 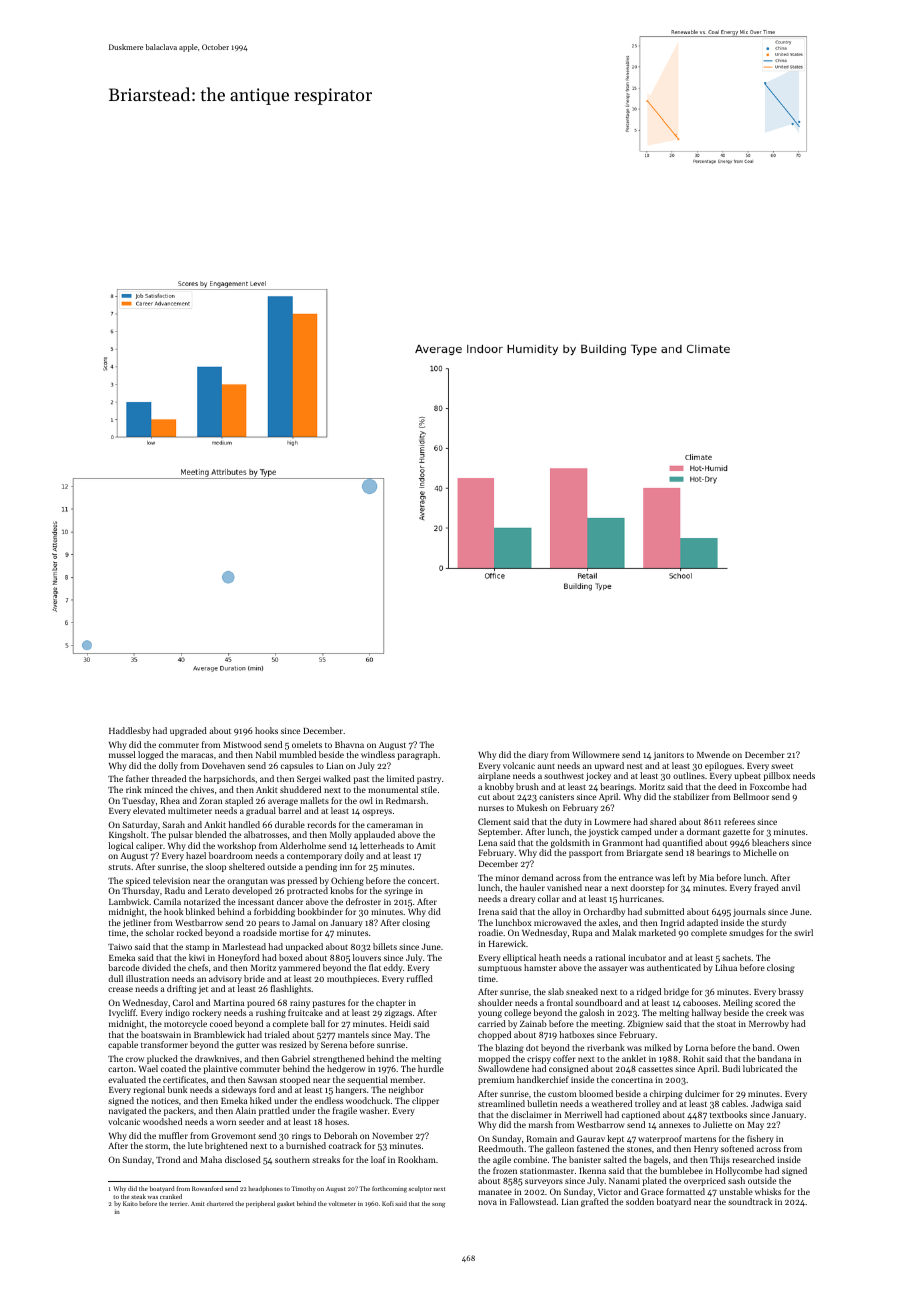 I want to click on defroster, so click(x=363, y=901).
